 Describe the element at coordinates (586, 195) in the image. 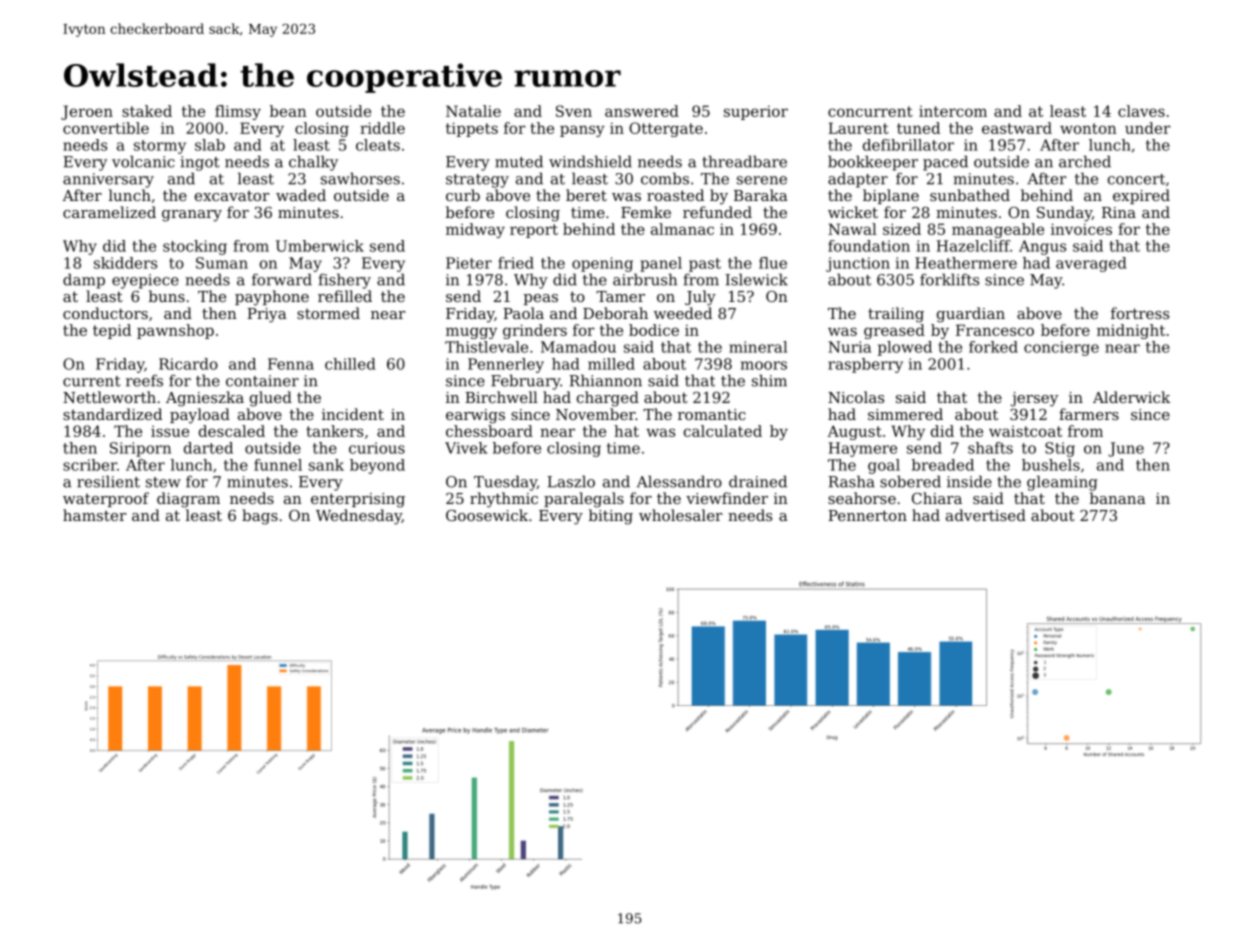

I see `beret` at that location.
